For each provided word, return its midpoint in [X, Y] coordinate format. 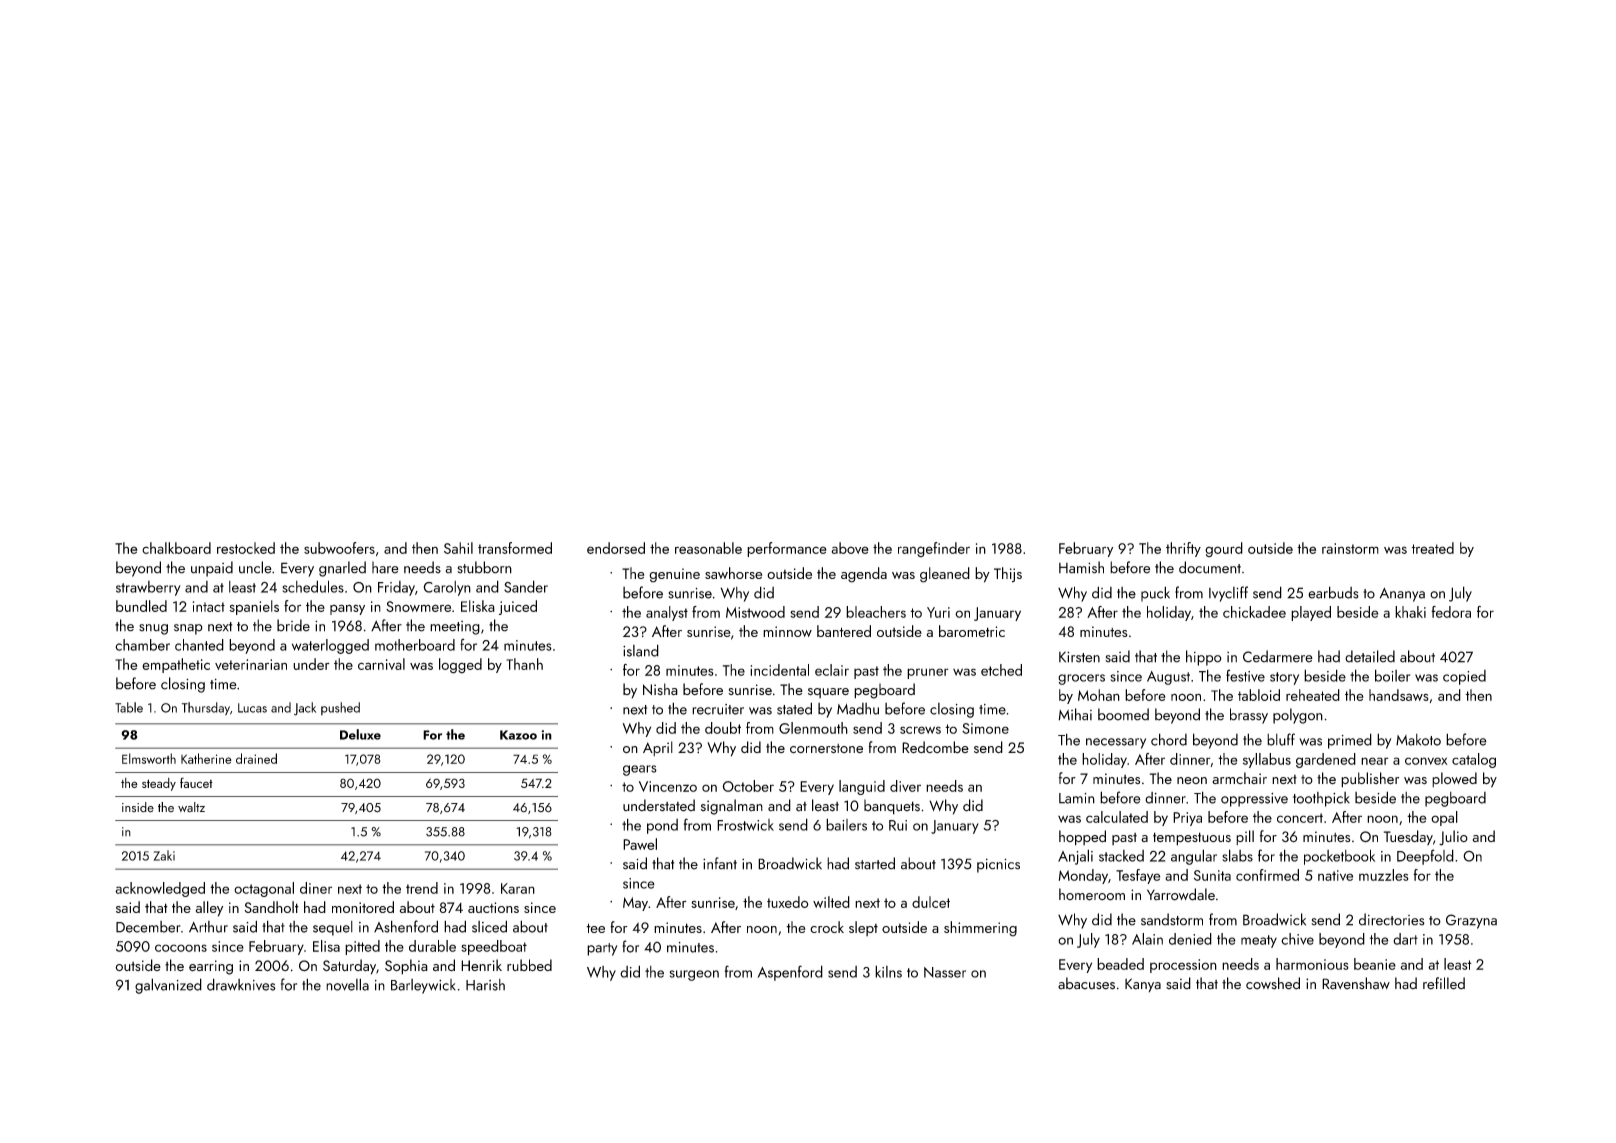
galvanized [168, 986]
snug [153, 629]
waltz [191, 807]
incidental [779, 670]
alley [209, 909]
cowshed [1273, 983]
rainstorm [1350, 548]
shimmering [980, 929]
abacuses [1086, 983]
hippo [1204, 658]
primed [1350, 741]
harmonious [1312, 964]
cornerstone [826, 749]
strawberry [148, 588]
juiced [518, 607]
